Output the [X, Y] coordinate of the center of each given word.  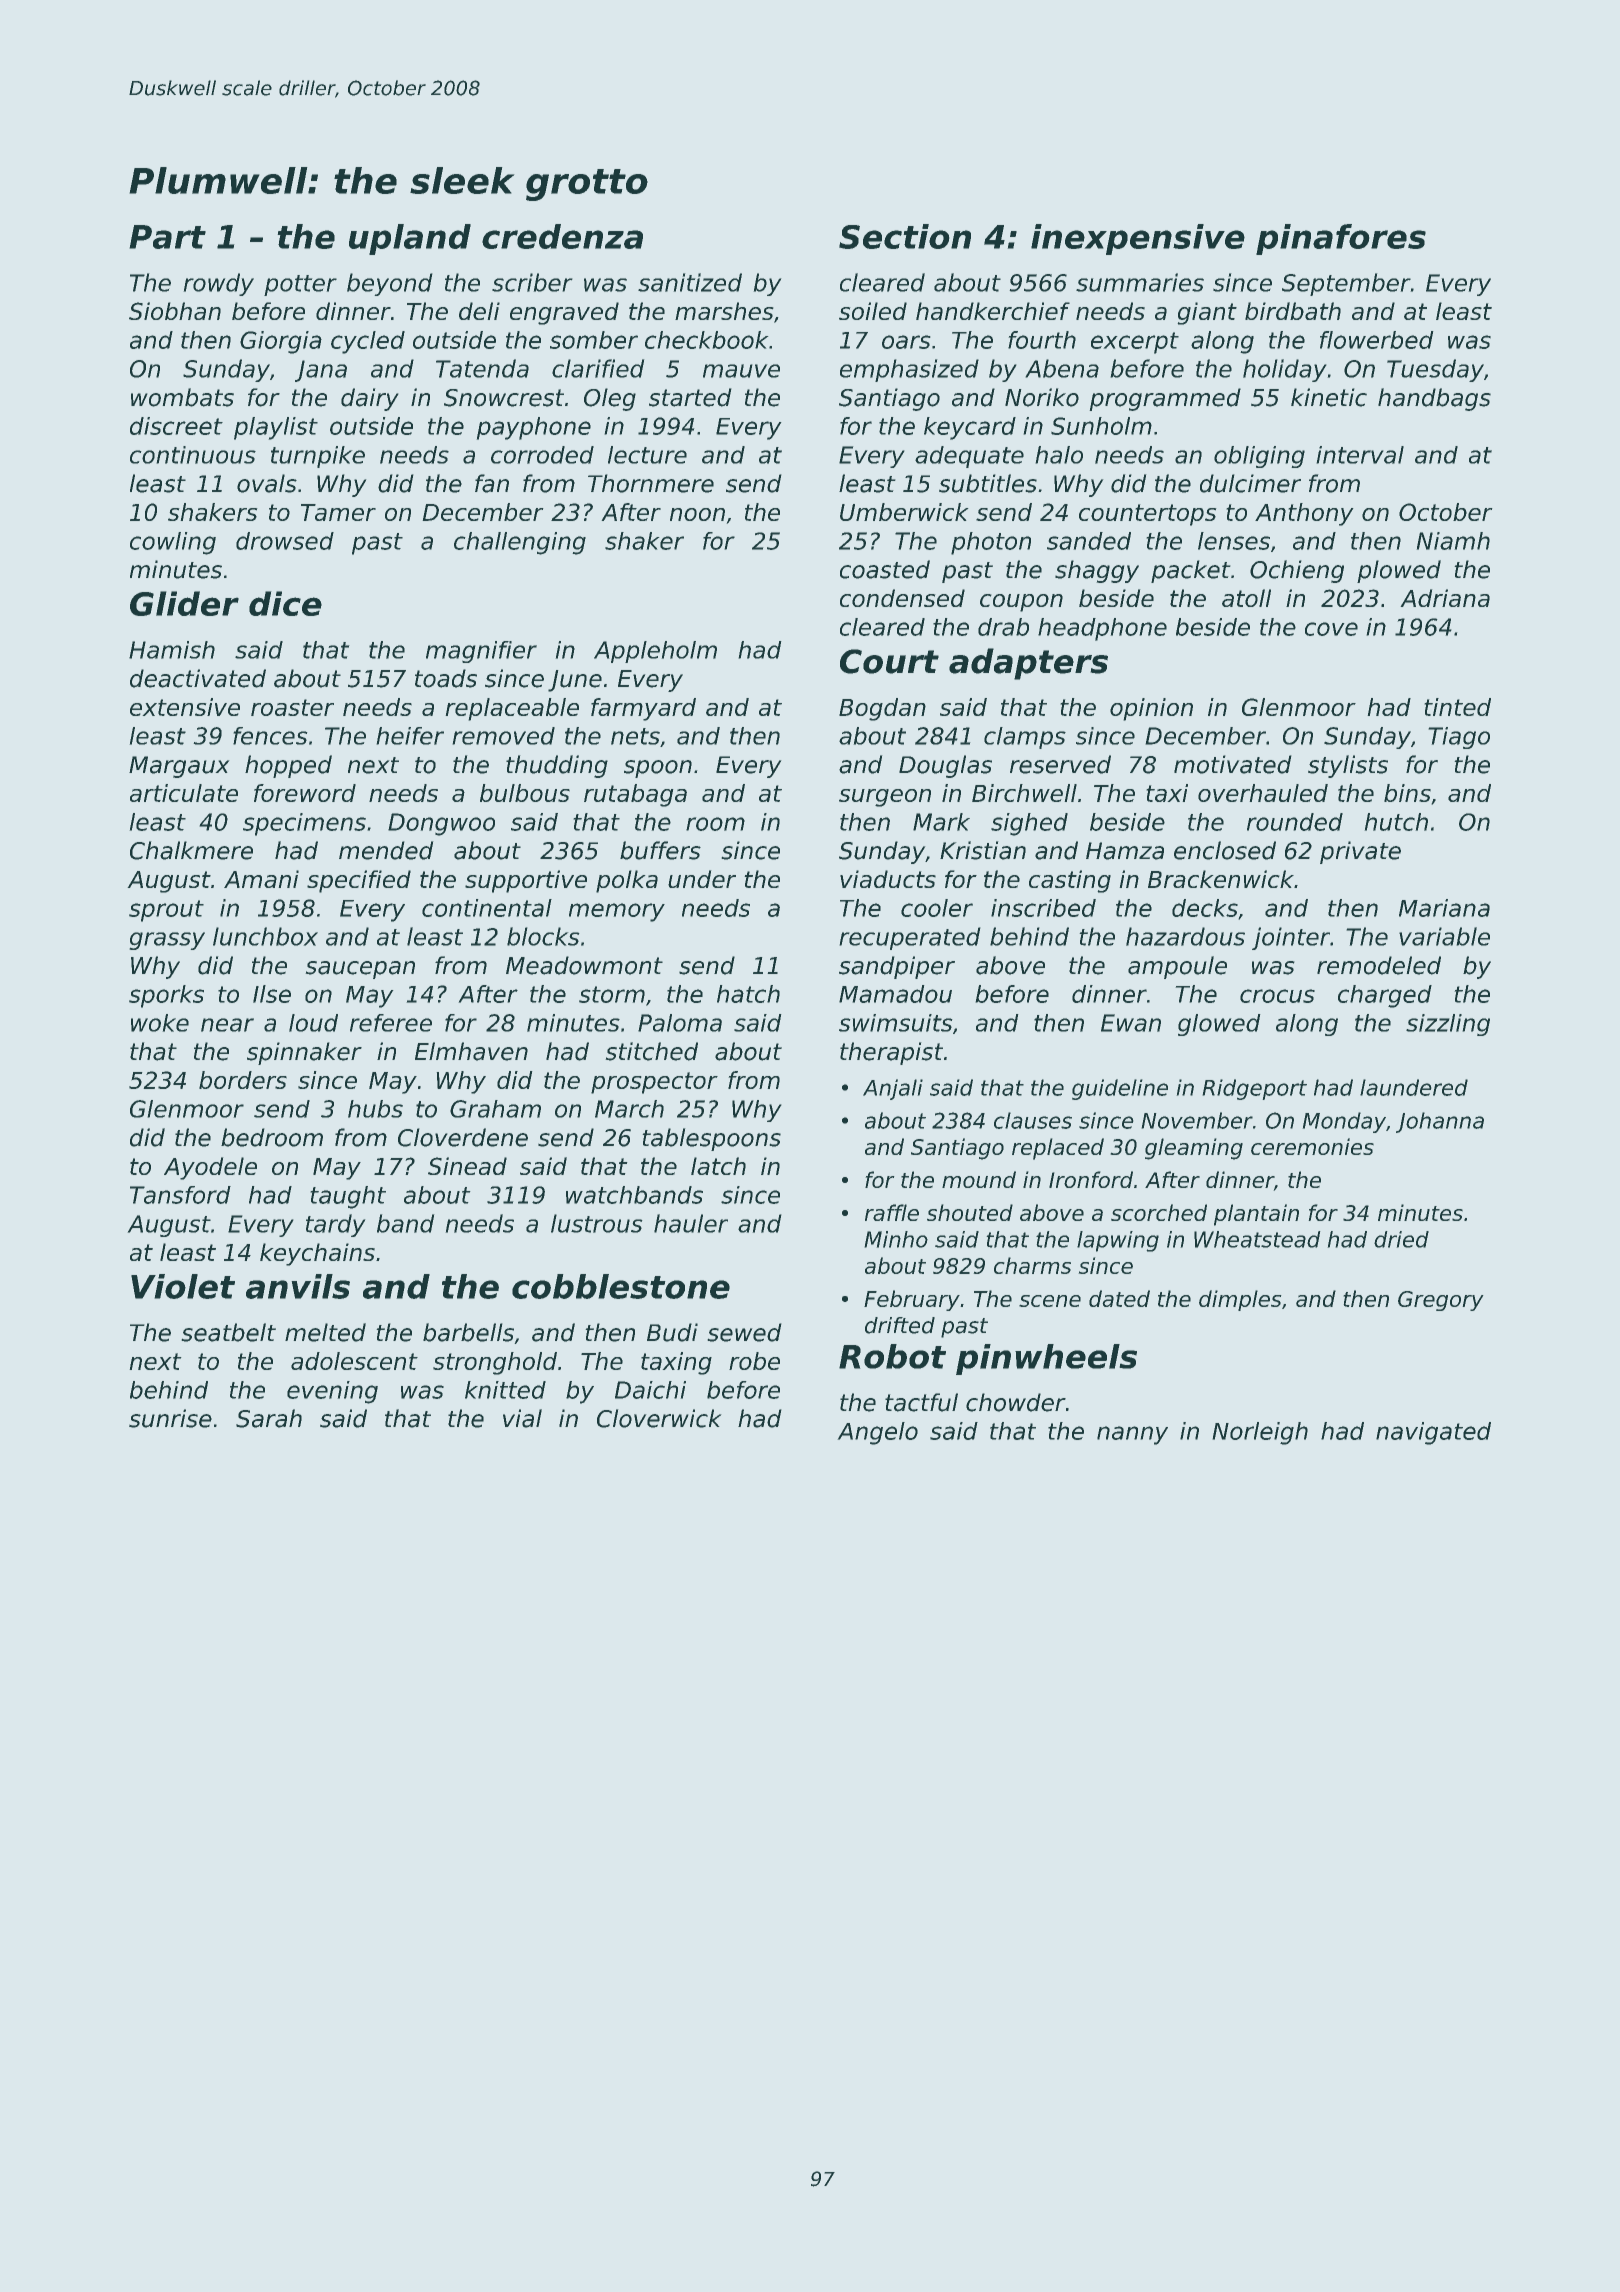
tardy [336, 1225]
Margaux [179, 767]
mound [979, 1179]
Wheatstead [1257, 1239]
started [690, 397]
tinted [1457, 707]
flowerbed [1377, 340]
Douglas [945, 766]
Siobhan [175, 311]
